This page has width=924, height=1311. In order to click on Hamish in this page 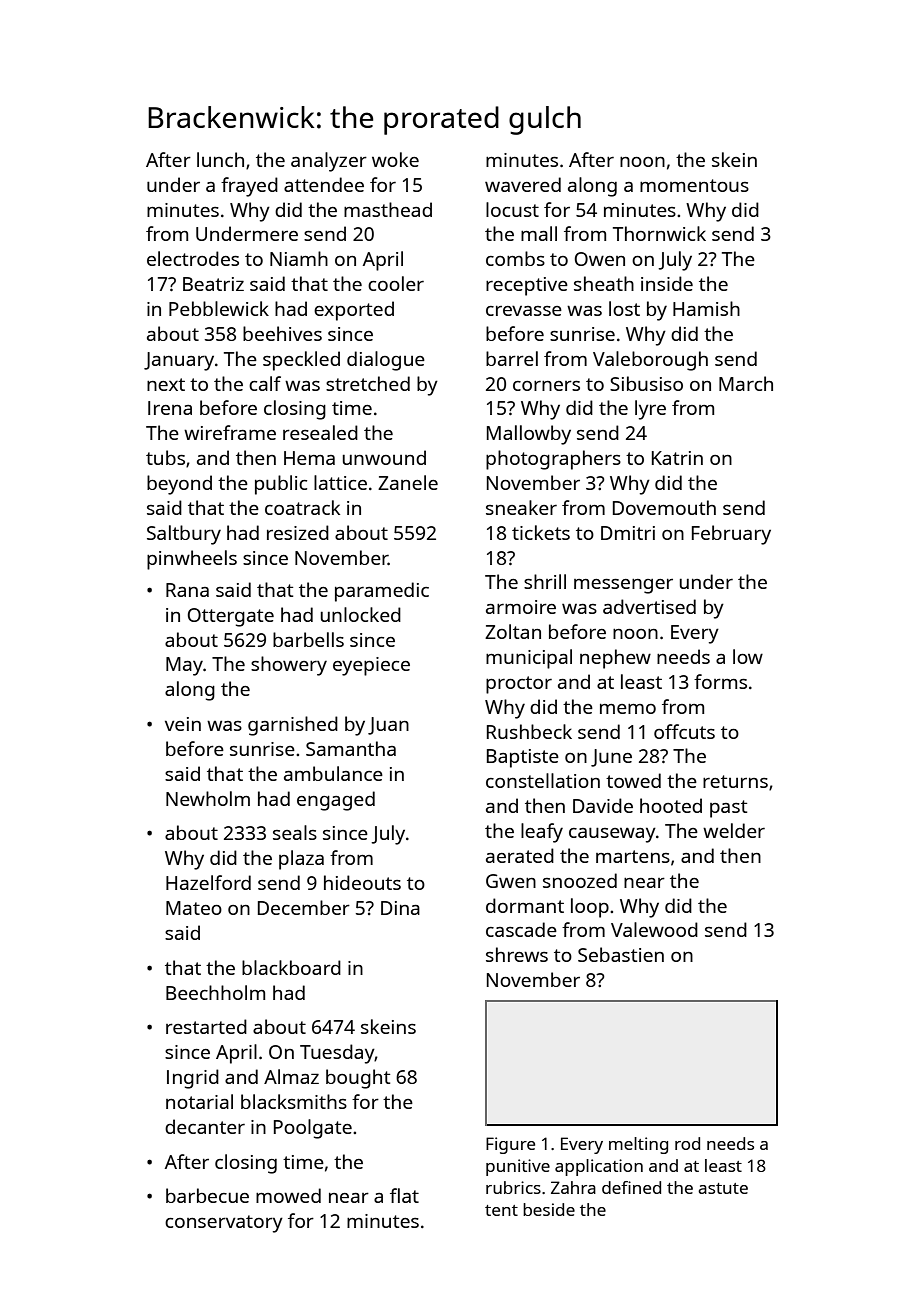, I will do `click(706, 308)`.
